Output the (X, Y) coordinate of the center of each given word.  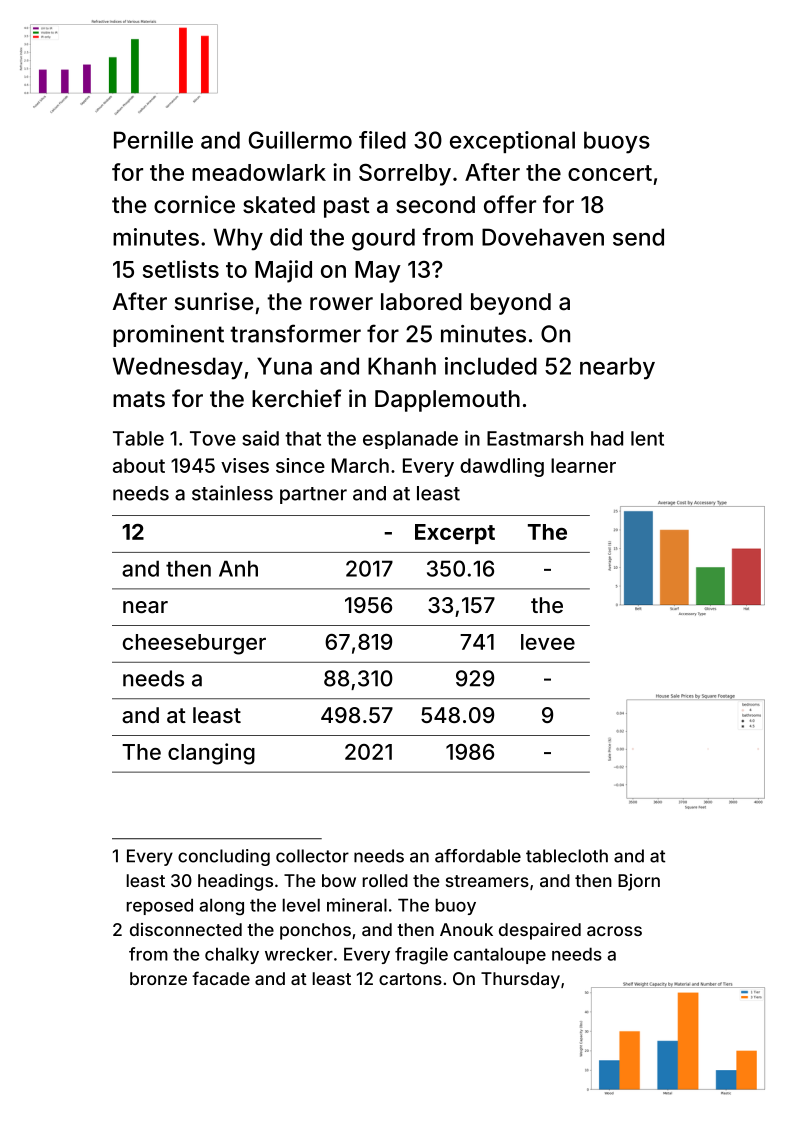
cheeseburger (194, 644)
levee (548, 642)
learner (583, 465)
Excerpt (455, 534)
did (286, 237)
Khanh (402, 366)
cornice (194, 204)
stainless (232, 493)
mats (139, 399)
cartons (410, 979)
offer (510, 204)
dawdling (502, 467)
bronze (158, 978)
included (491, 366)
